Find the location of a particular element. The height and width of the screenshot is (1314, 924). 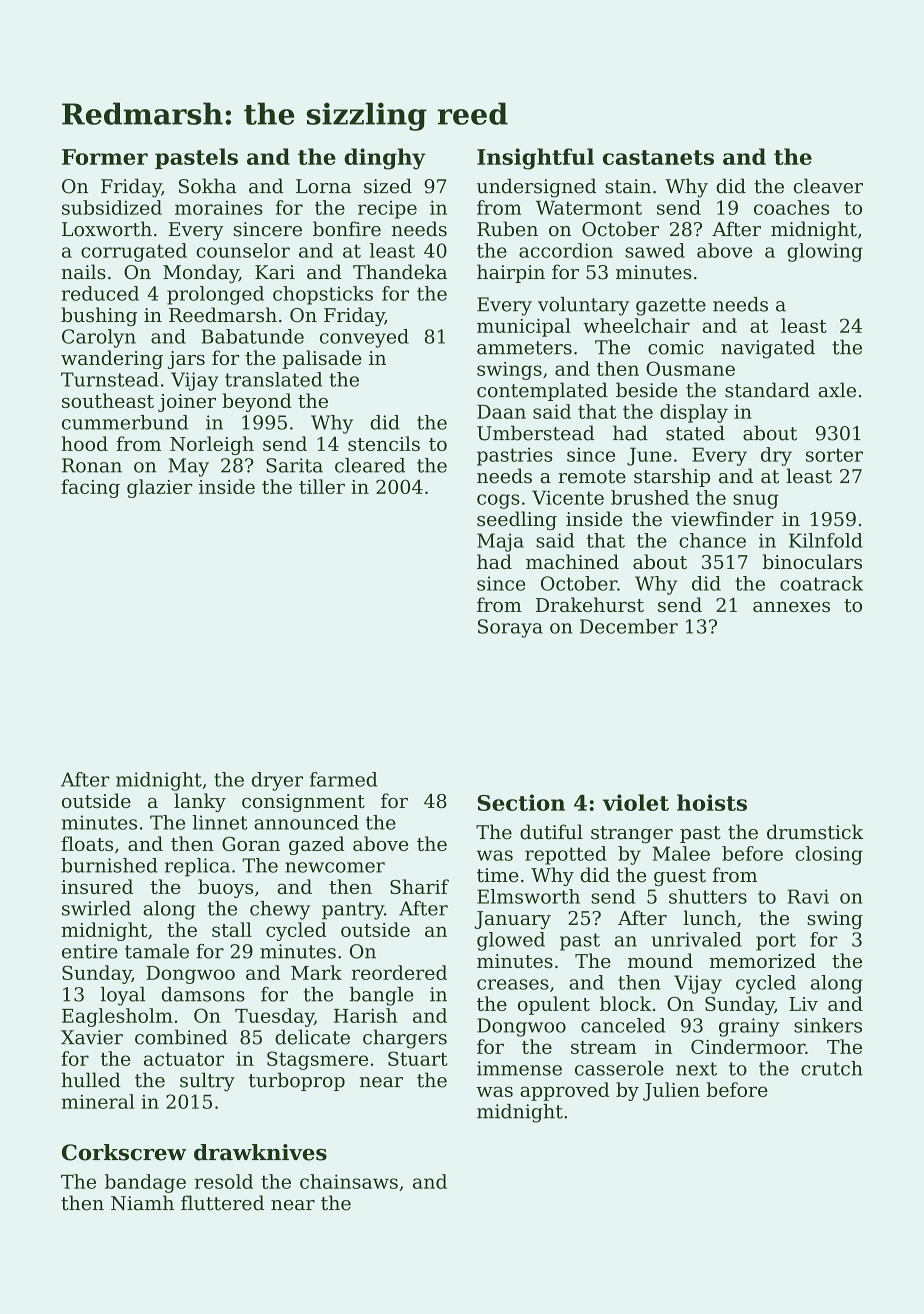

Former is located at coordinates (105, 157).
